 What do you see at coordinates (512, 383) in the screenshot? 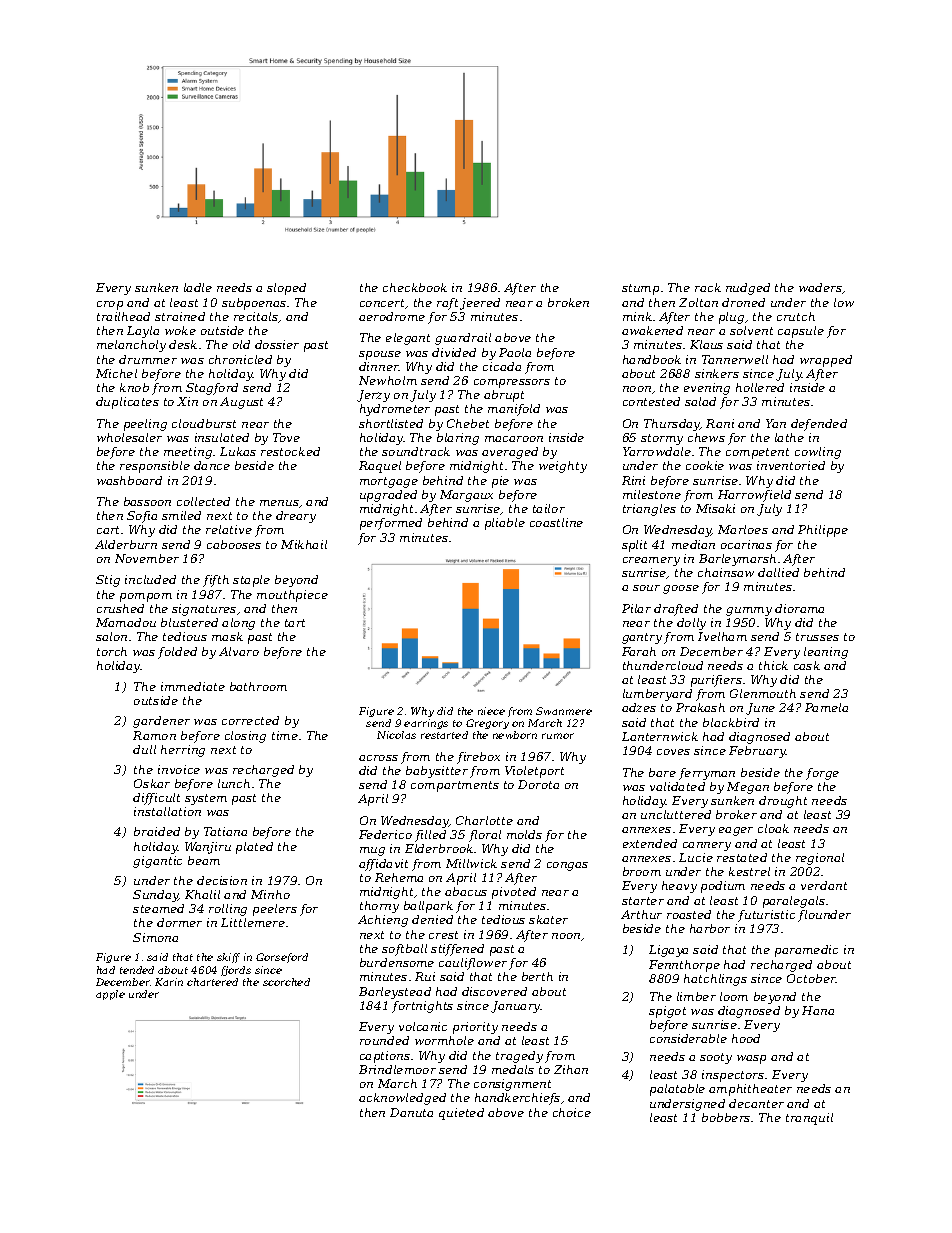
I see `compressors` at bounding box center [512, 383].
